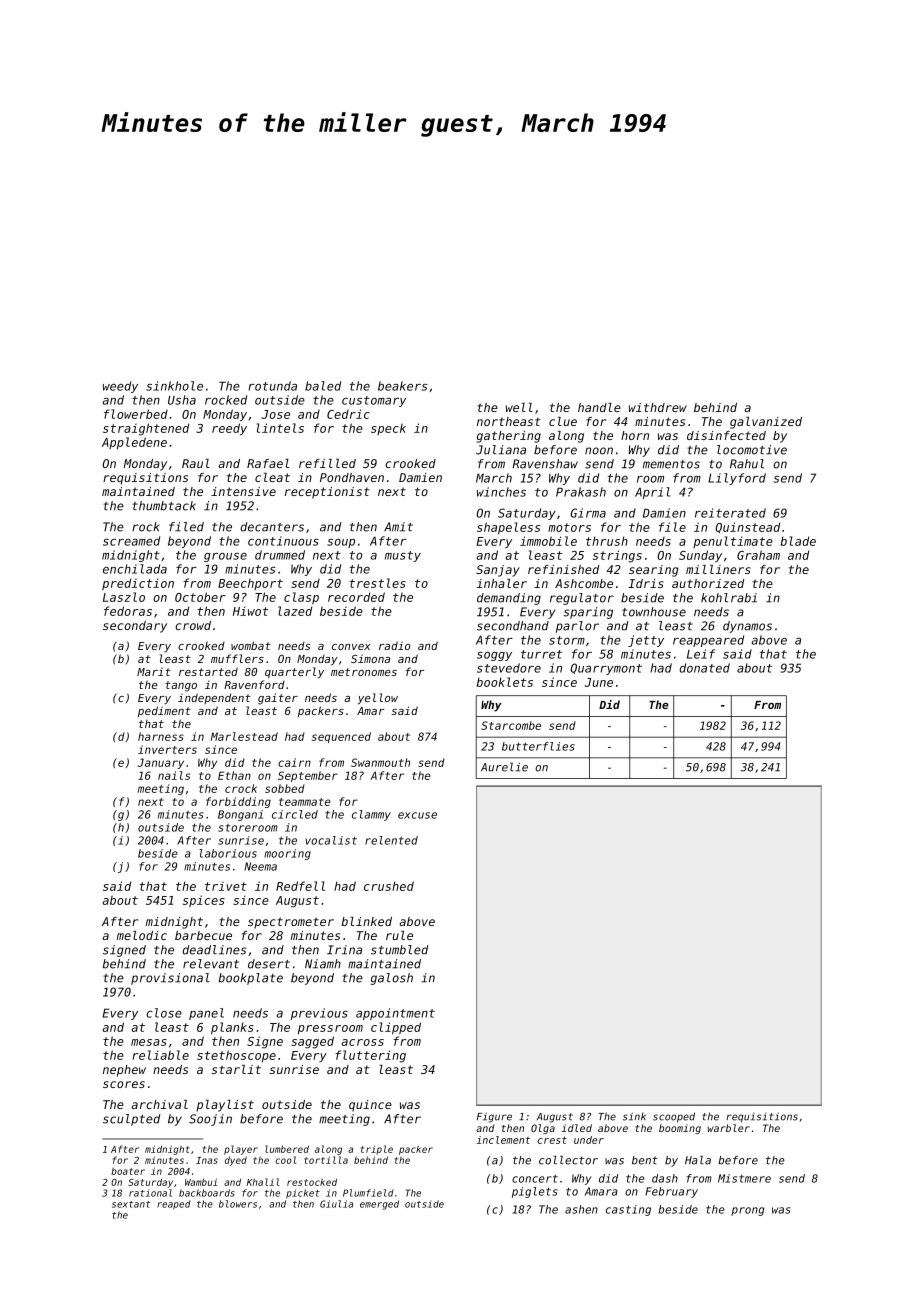  What do you see at coordinates (730, 513) in the page?
I see `reiterated` at bounding box center [730, 513].
